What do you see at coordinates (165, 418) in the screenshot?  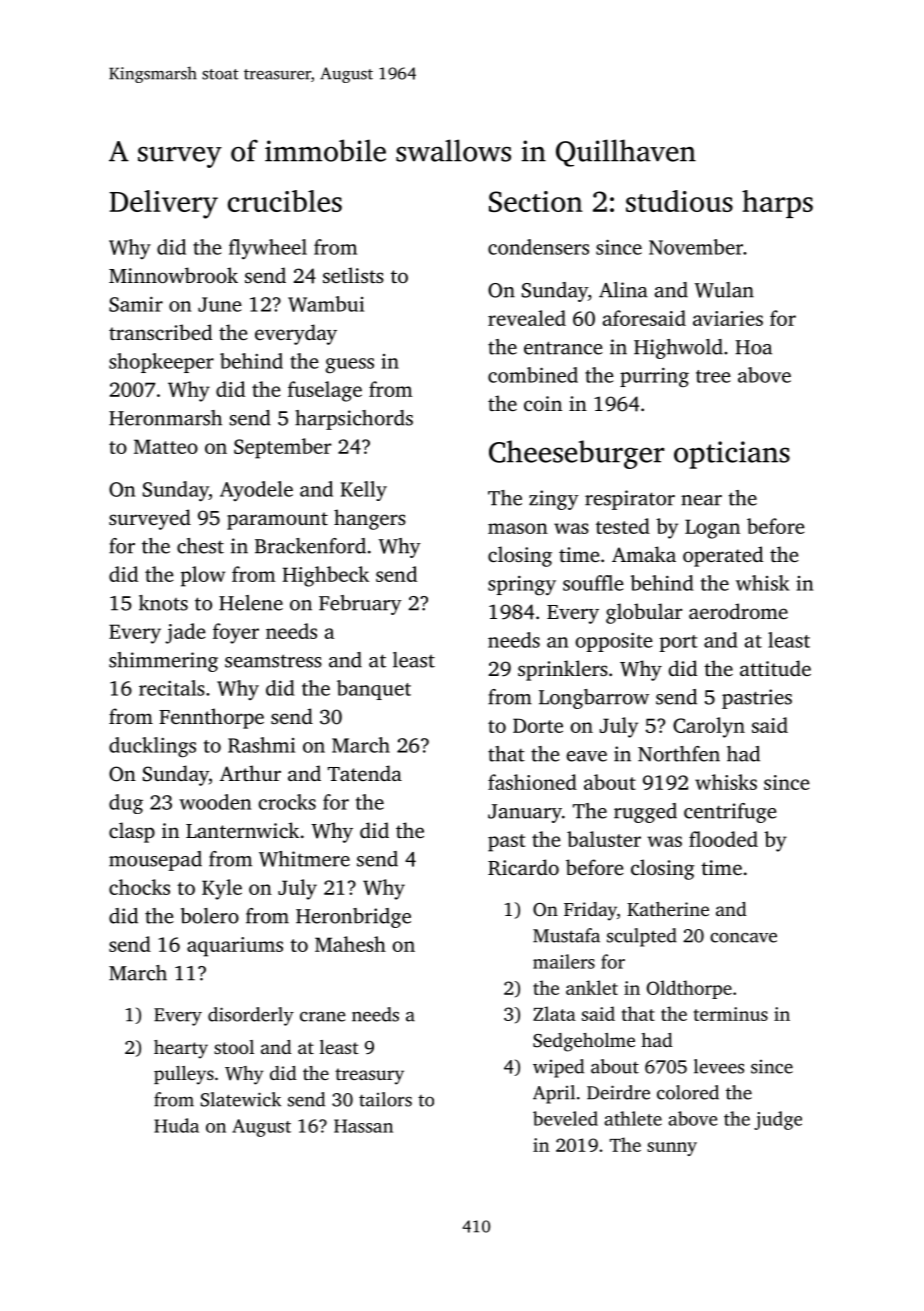 I see `Heronmarsh` at bounding box center [165, 418].
